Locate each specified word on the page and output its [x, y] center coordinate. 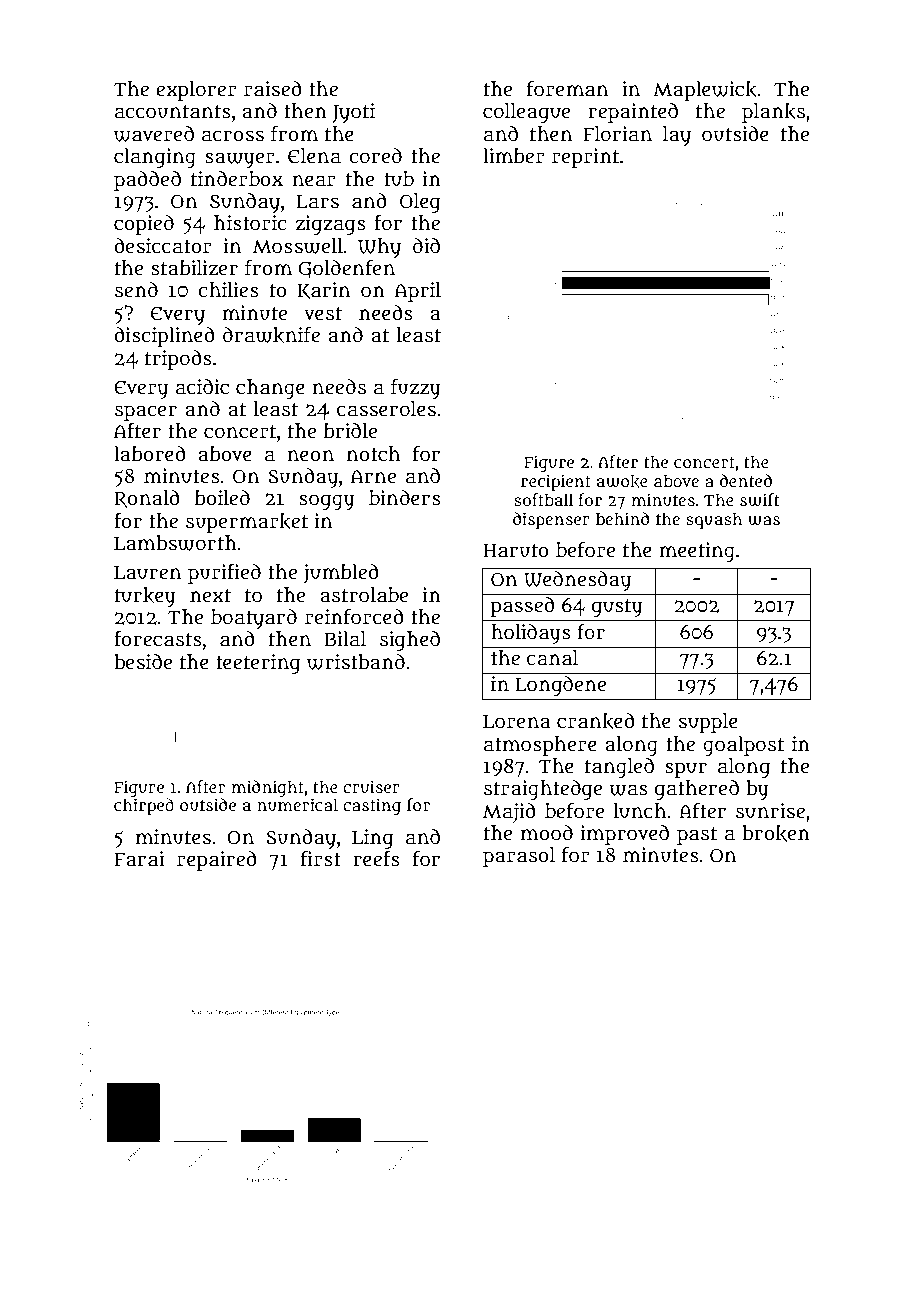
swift [760, 500]
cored [375, 156]
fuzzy [416, 389]
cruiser [371, 786]
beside [143, 662]
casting [372, 806]
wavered [154, 134]
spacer [146, 413]
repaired [216, 861]
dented [746, 480]
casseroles [386, 409]
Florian [617, 134]
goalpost [744, 746]
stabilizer [194, 268]
